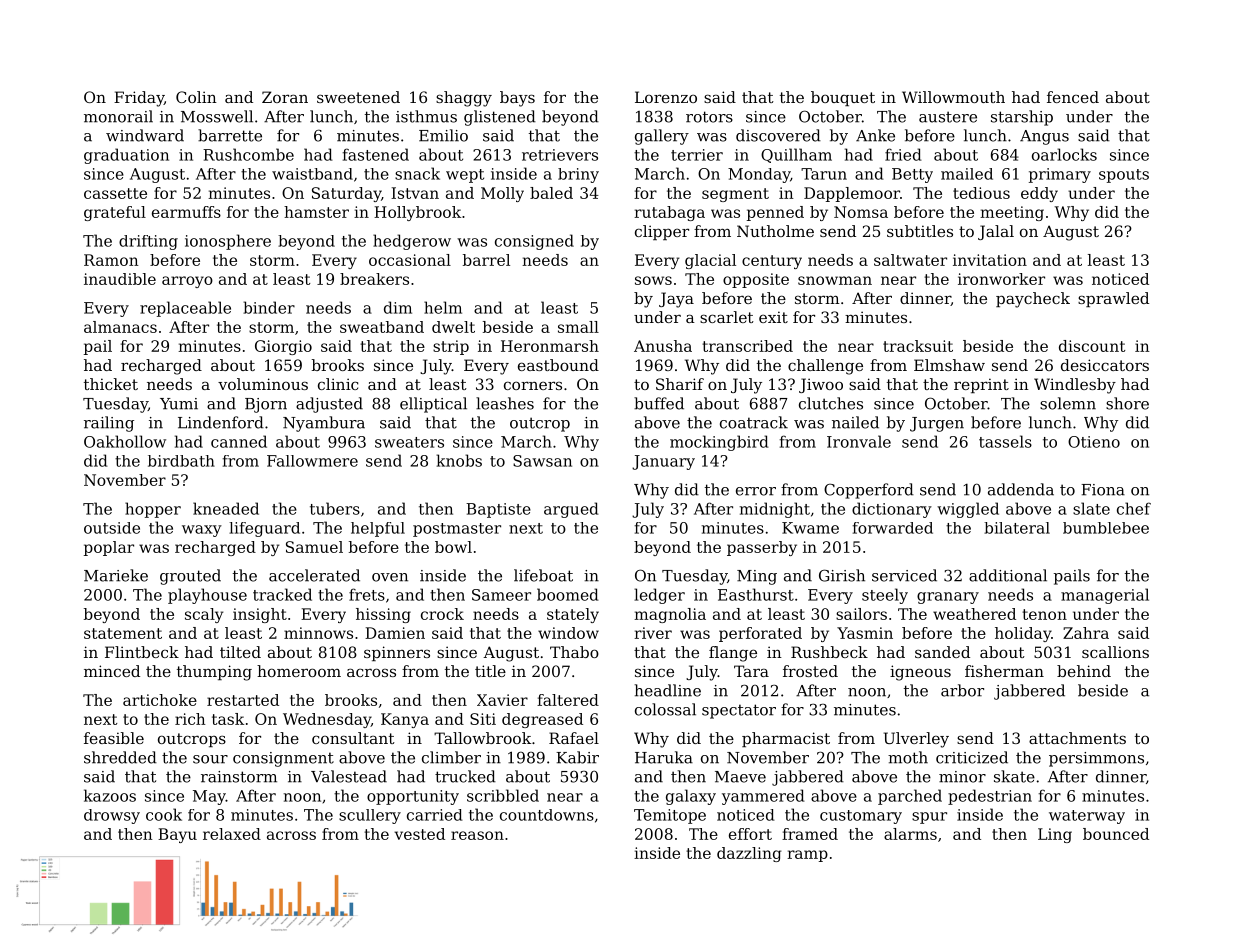 The height and width of the document is (952, 1233). I want to click on Lorenzo, so click(666, 97).
